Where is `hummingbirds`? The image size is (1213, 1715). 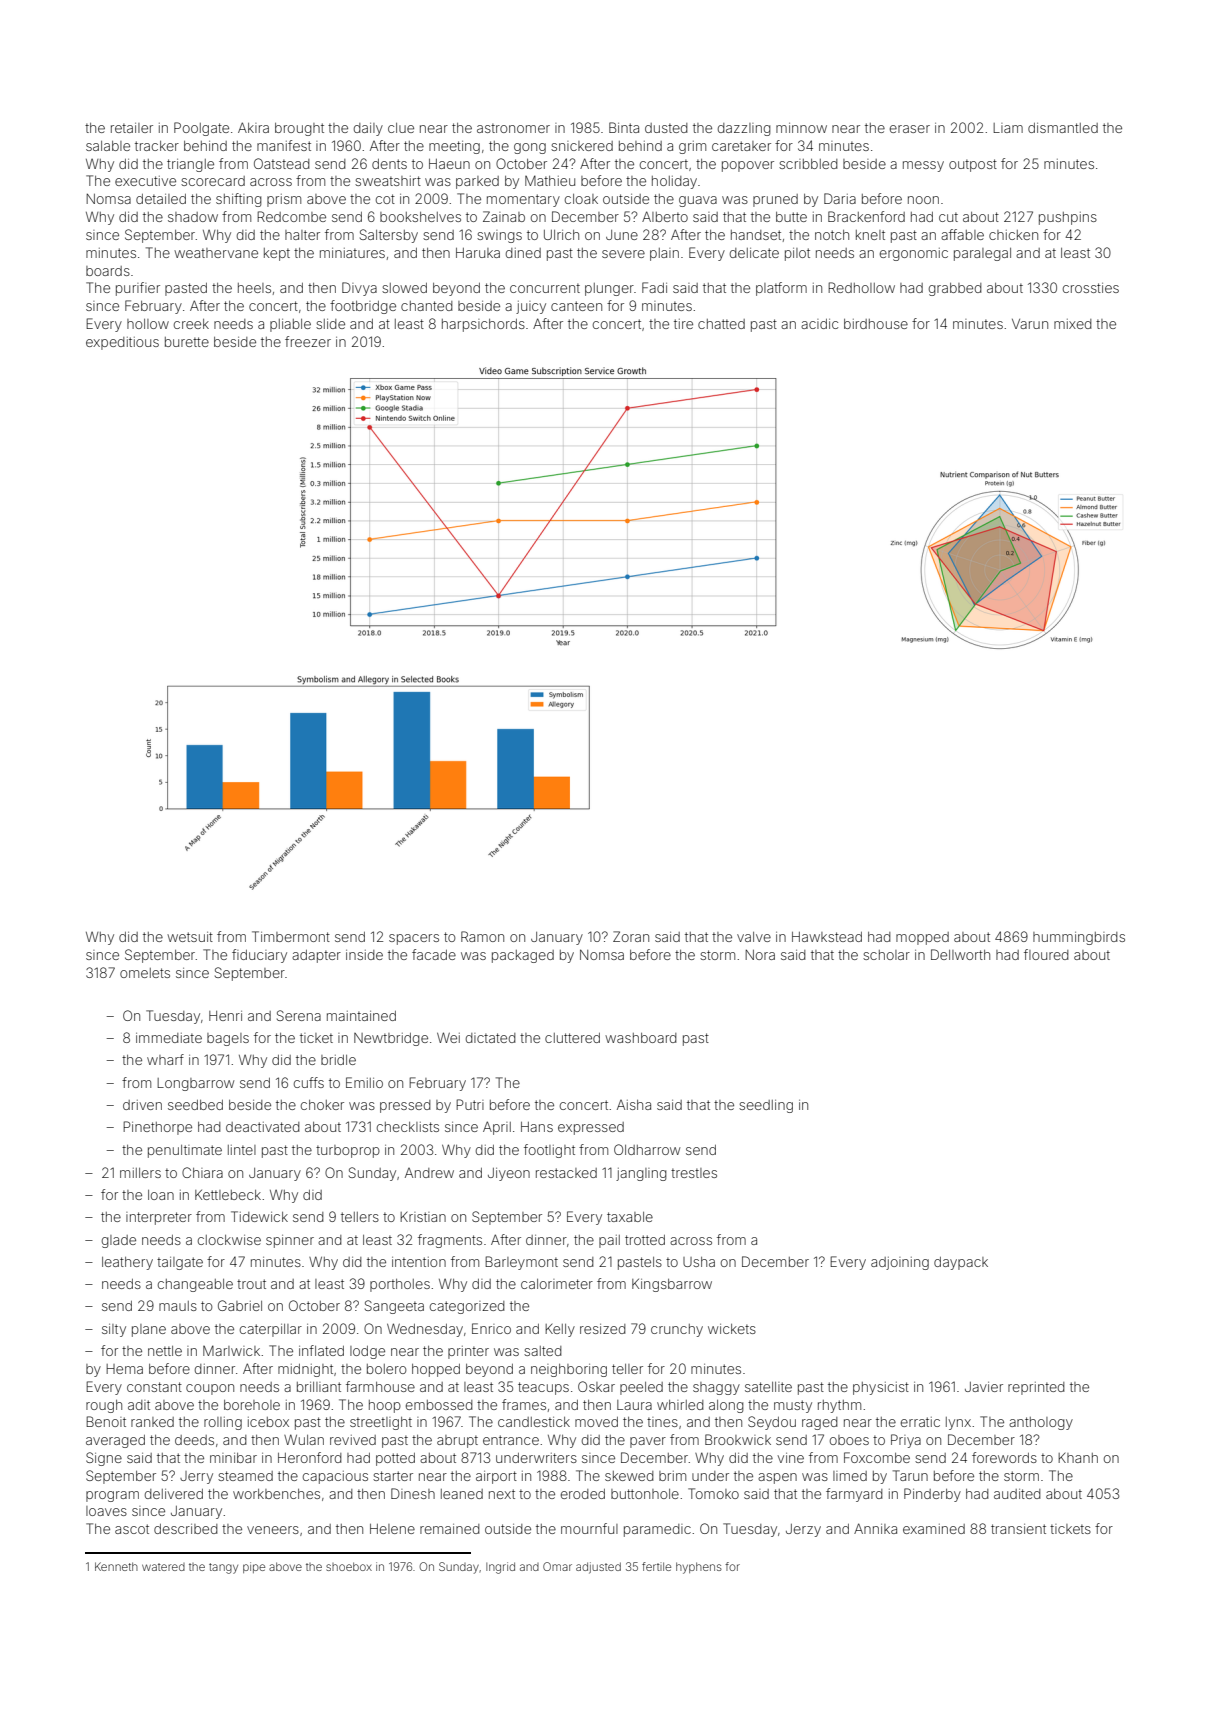 hummingbirds is located at coordinates (1079, 938).
